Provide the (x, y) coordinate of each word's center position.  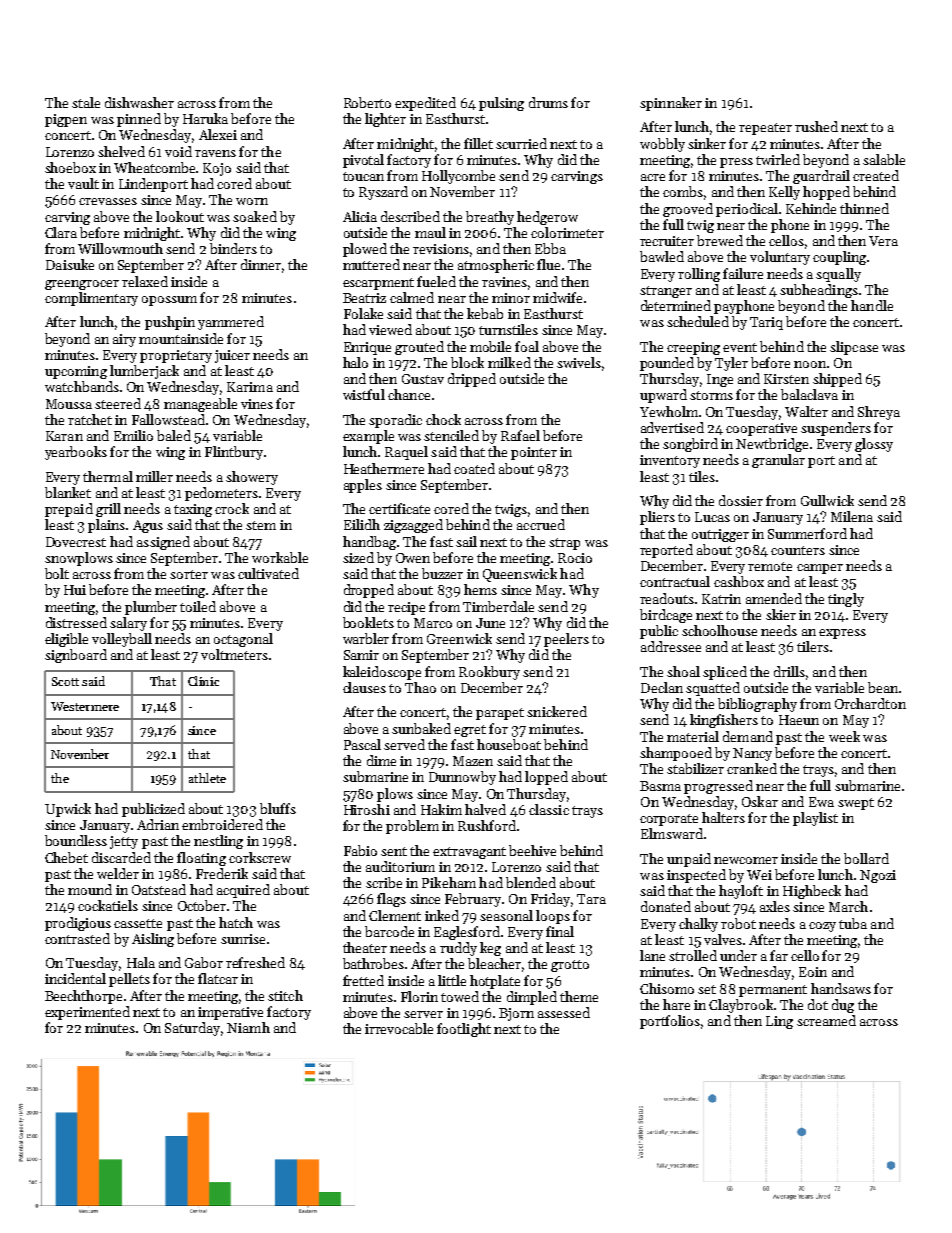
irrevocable (399, 1028)
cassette (138, 923)
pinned (139, 120)
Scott (65, 681)
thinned (864, 208)
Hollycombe (458, 177)
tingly (846, 600)
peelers (566, 640)
